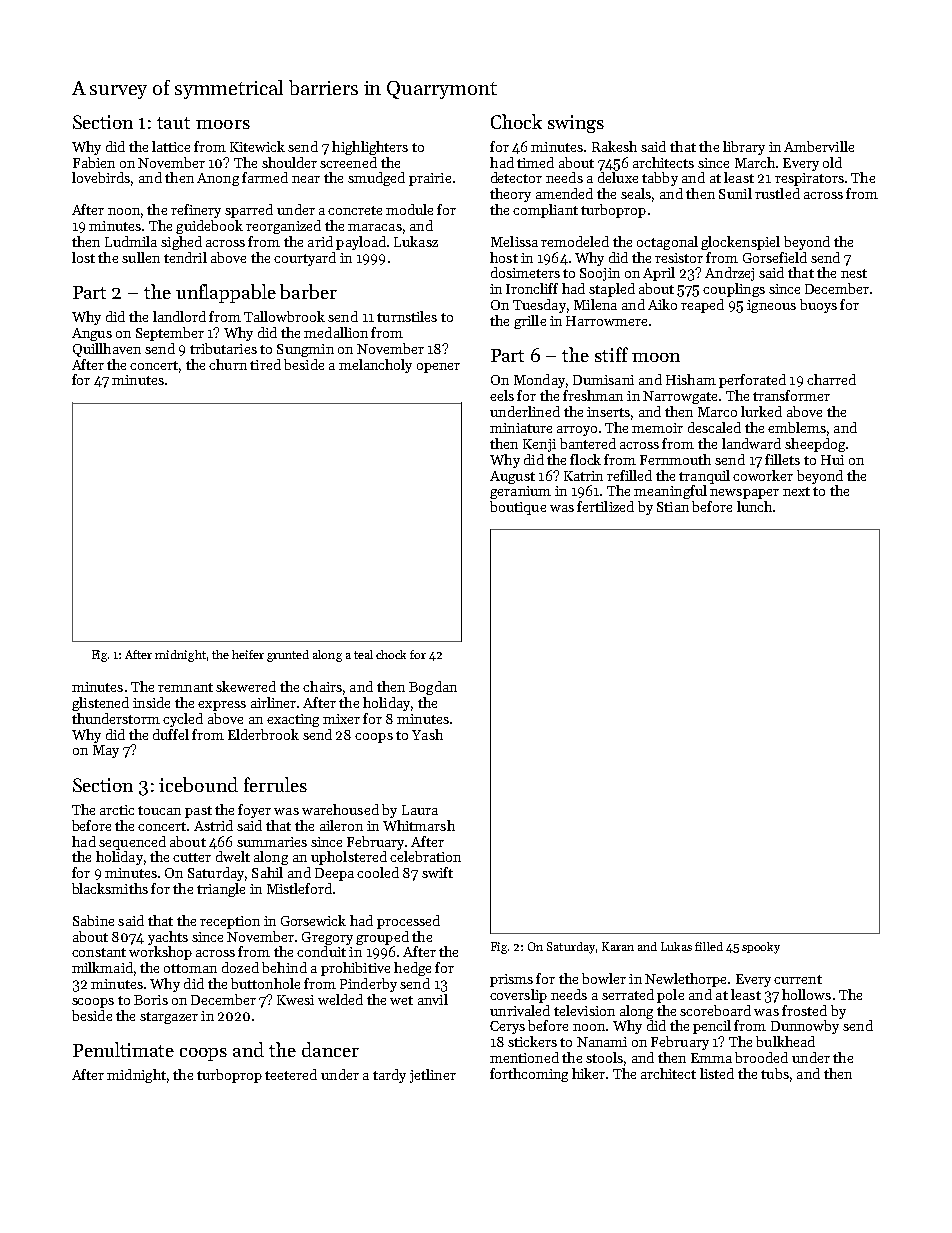 The height and width of the image is (1233, 952). Describe the element at coordinates (761, 411) in the image. I see `lurked` at that location.
